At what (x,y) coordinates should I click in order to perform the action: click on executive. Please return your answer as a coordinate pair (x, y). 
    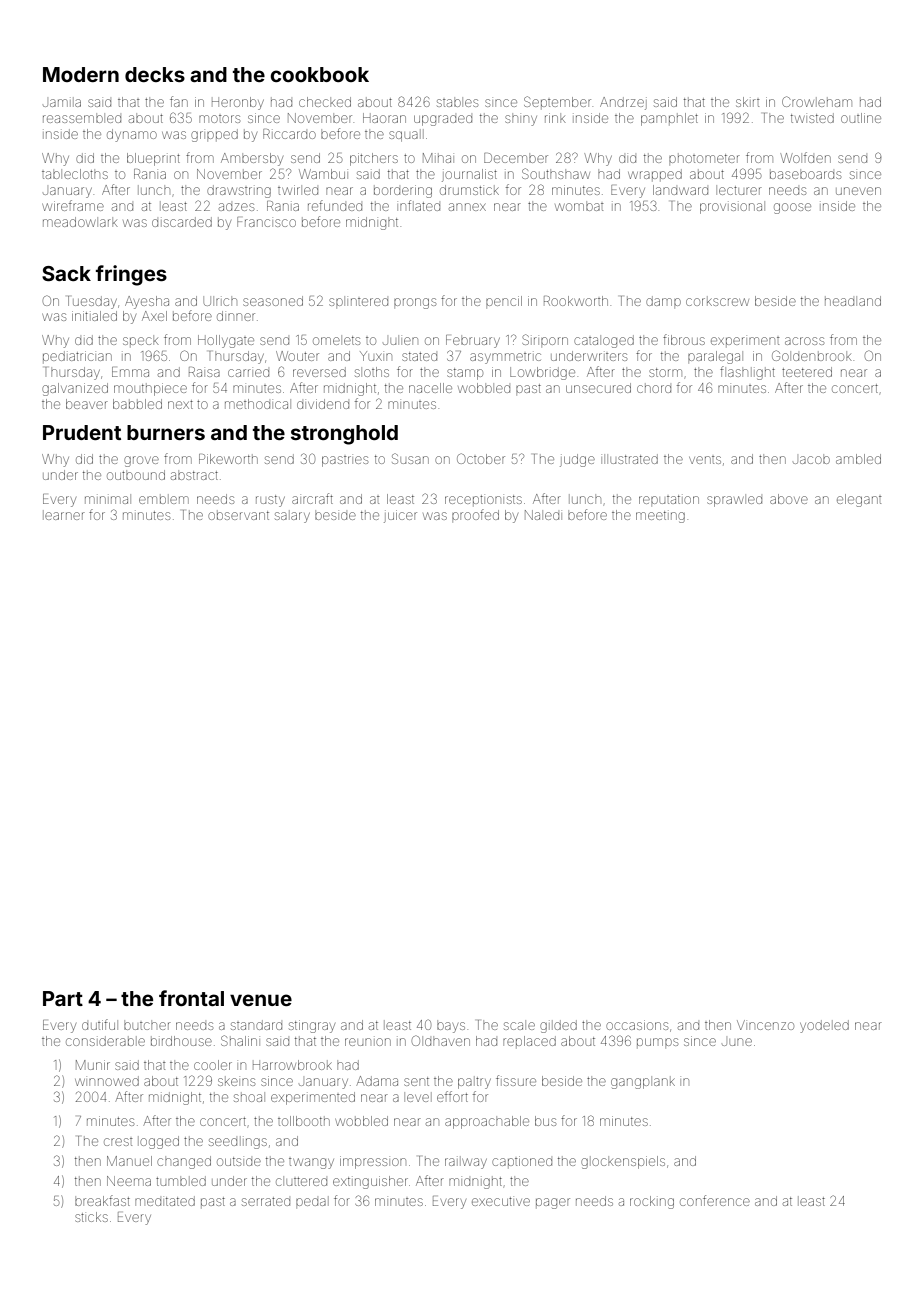
    Looking at the image, I should click on (501, 1201).
